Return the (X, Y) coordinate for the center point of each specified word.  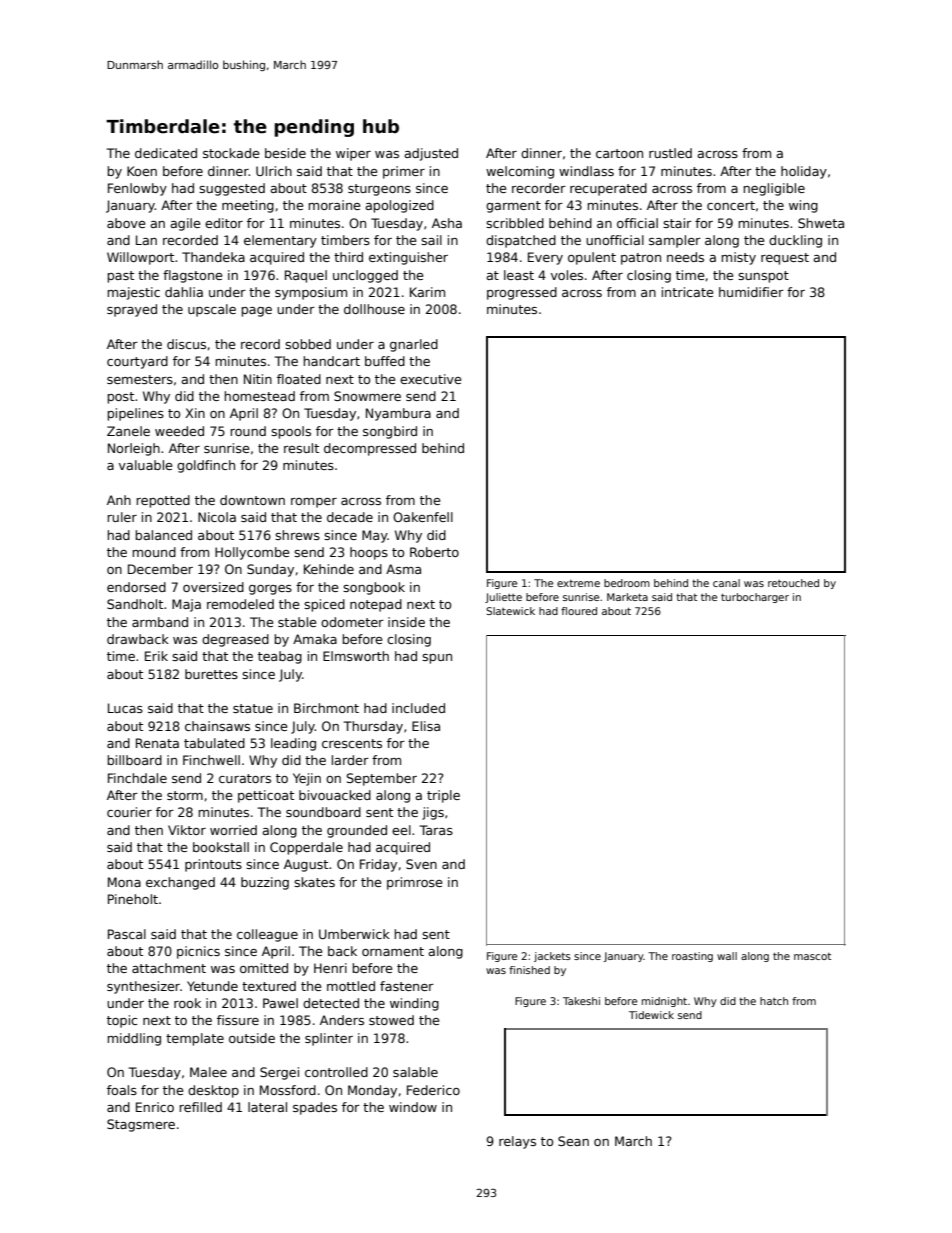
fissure (238, 1020)
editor (224, 223)
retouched (793, 583)
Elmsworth (356, 656)
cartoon (619, 153)
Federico (433, 1090)
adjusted (431, 154)
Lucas (125, 708)
